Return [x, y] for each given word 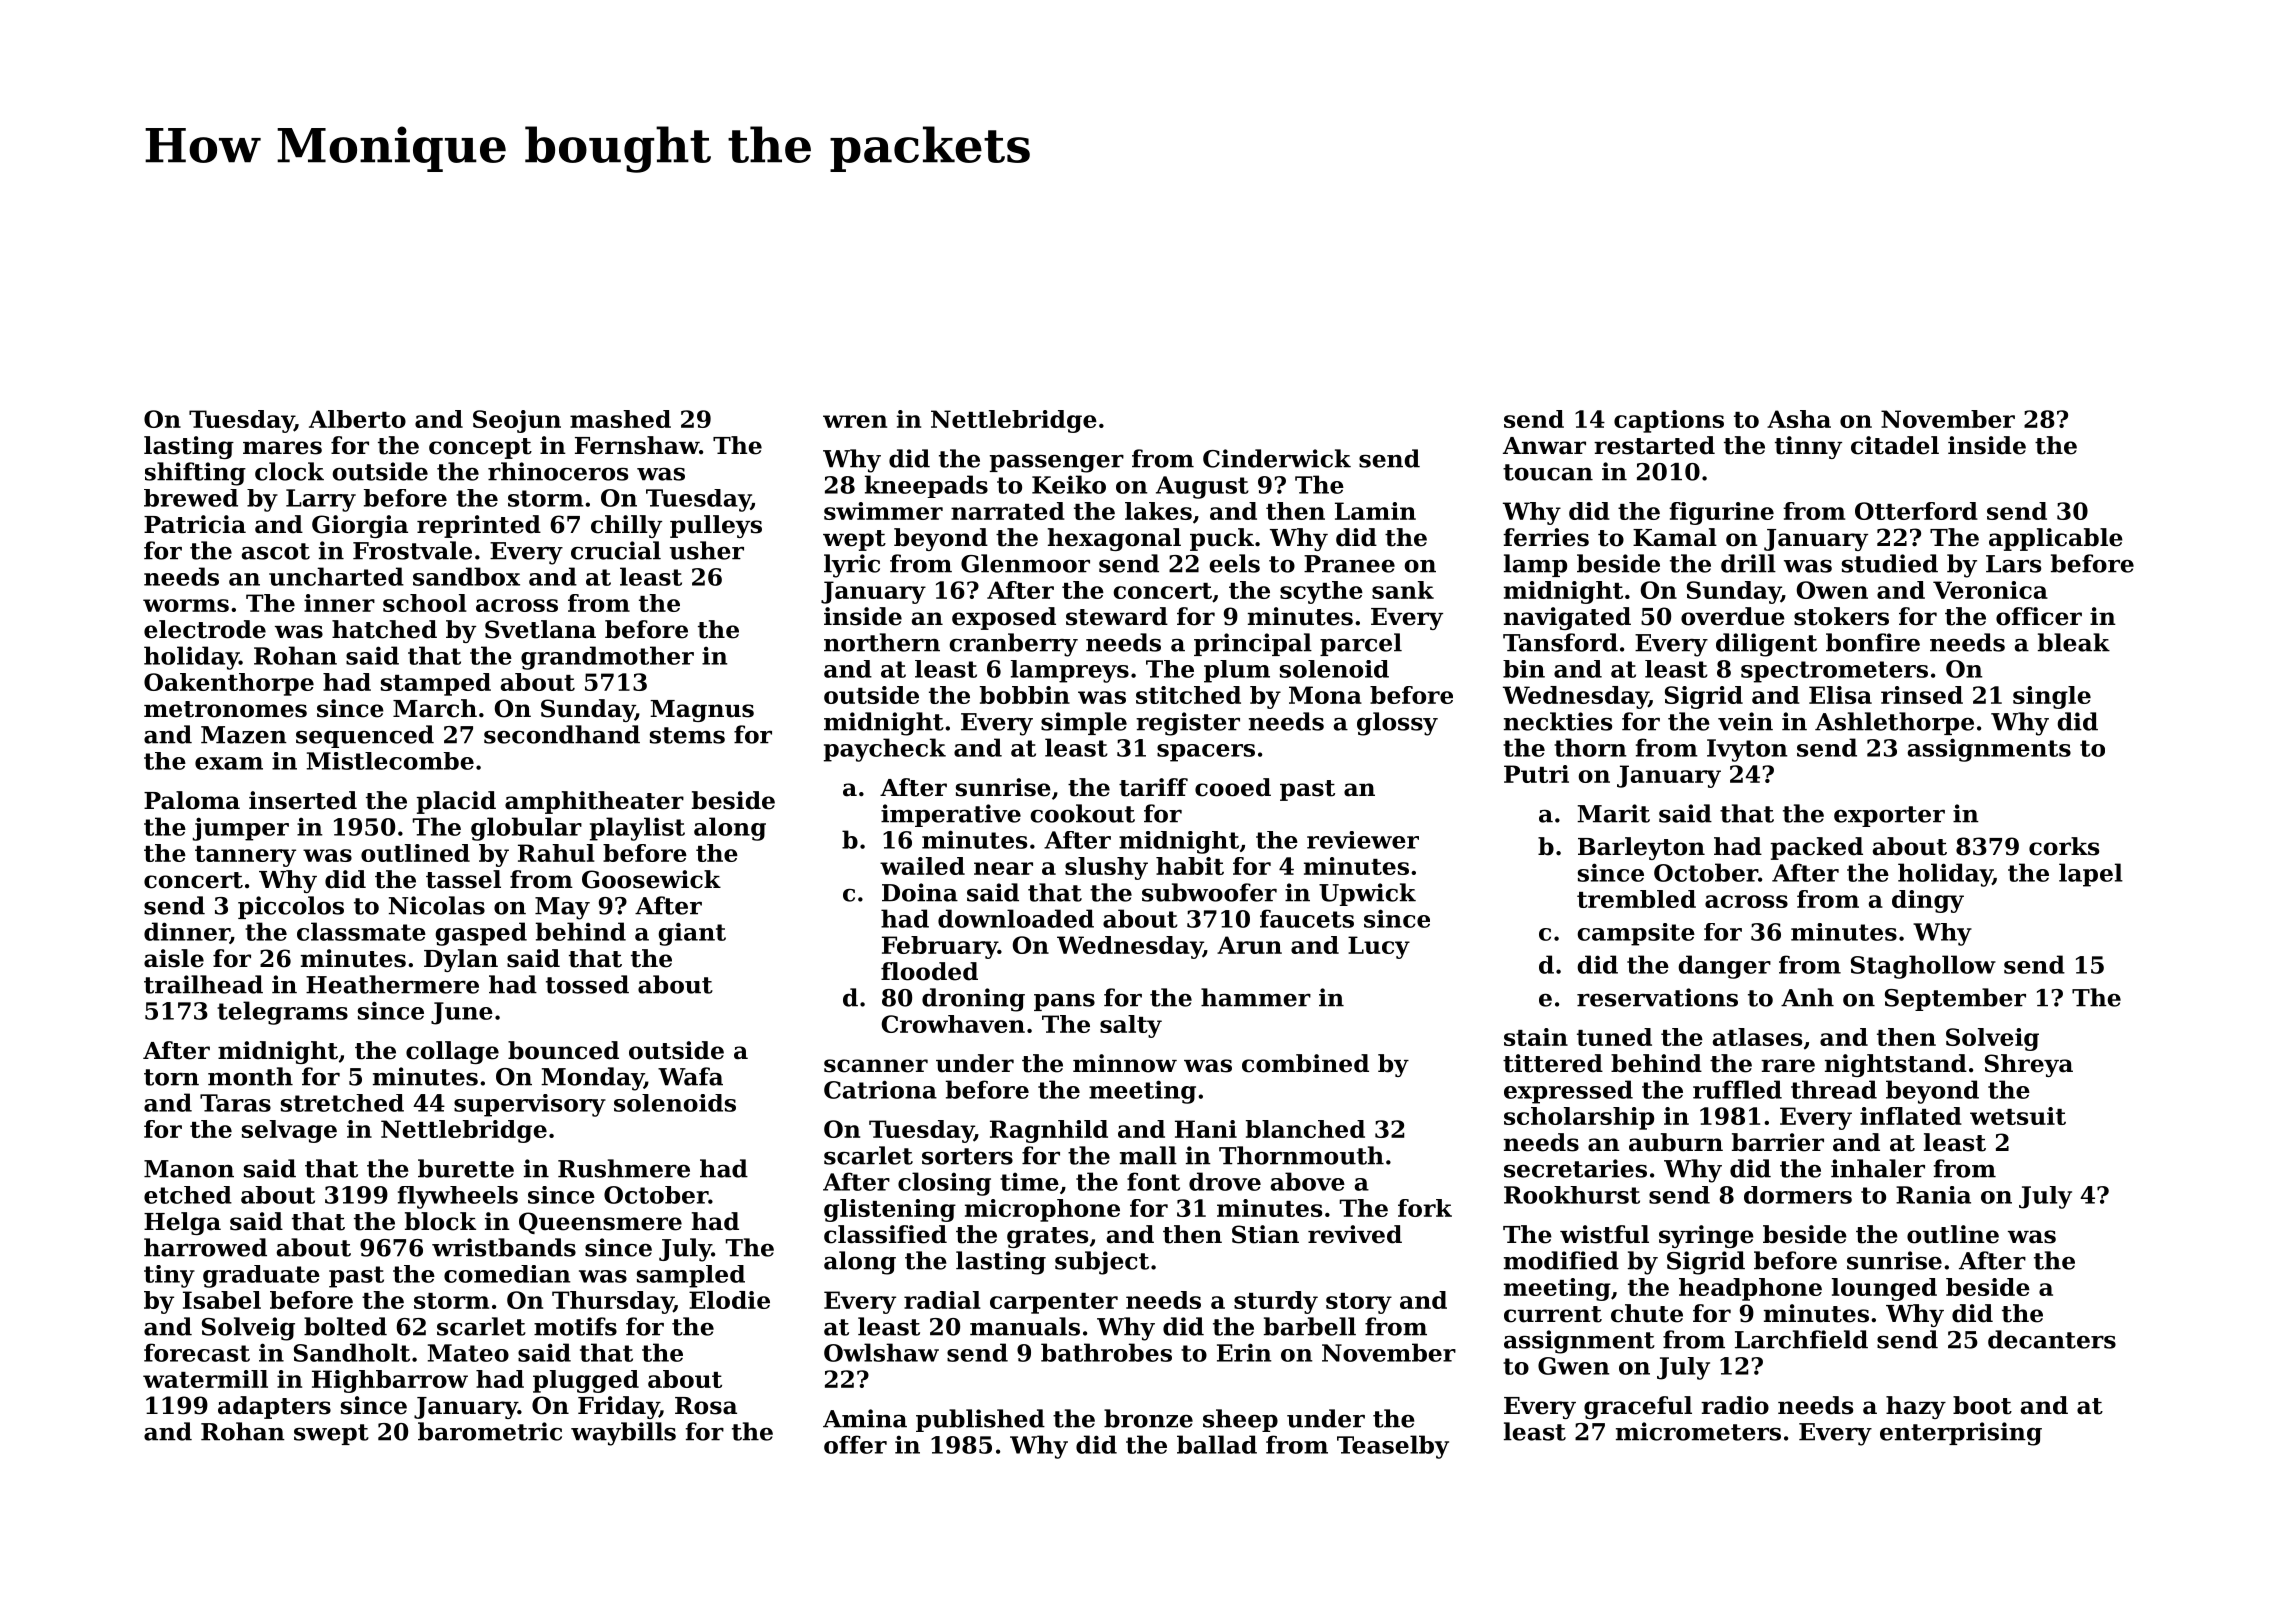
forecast [197, 1352]
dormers [1798, 1195]
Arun [1249, 945]
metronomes [225, 709]
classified [885, 1234]
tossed [587, 984]
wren [855, 421]
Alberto [357, 419]
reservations [1657, 997]
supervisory [530, 1105]
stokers [1841, 616]
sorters [967, 1156]
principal [1253, 644]
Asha [1799, 419]
